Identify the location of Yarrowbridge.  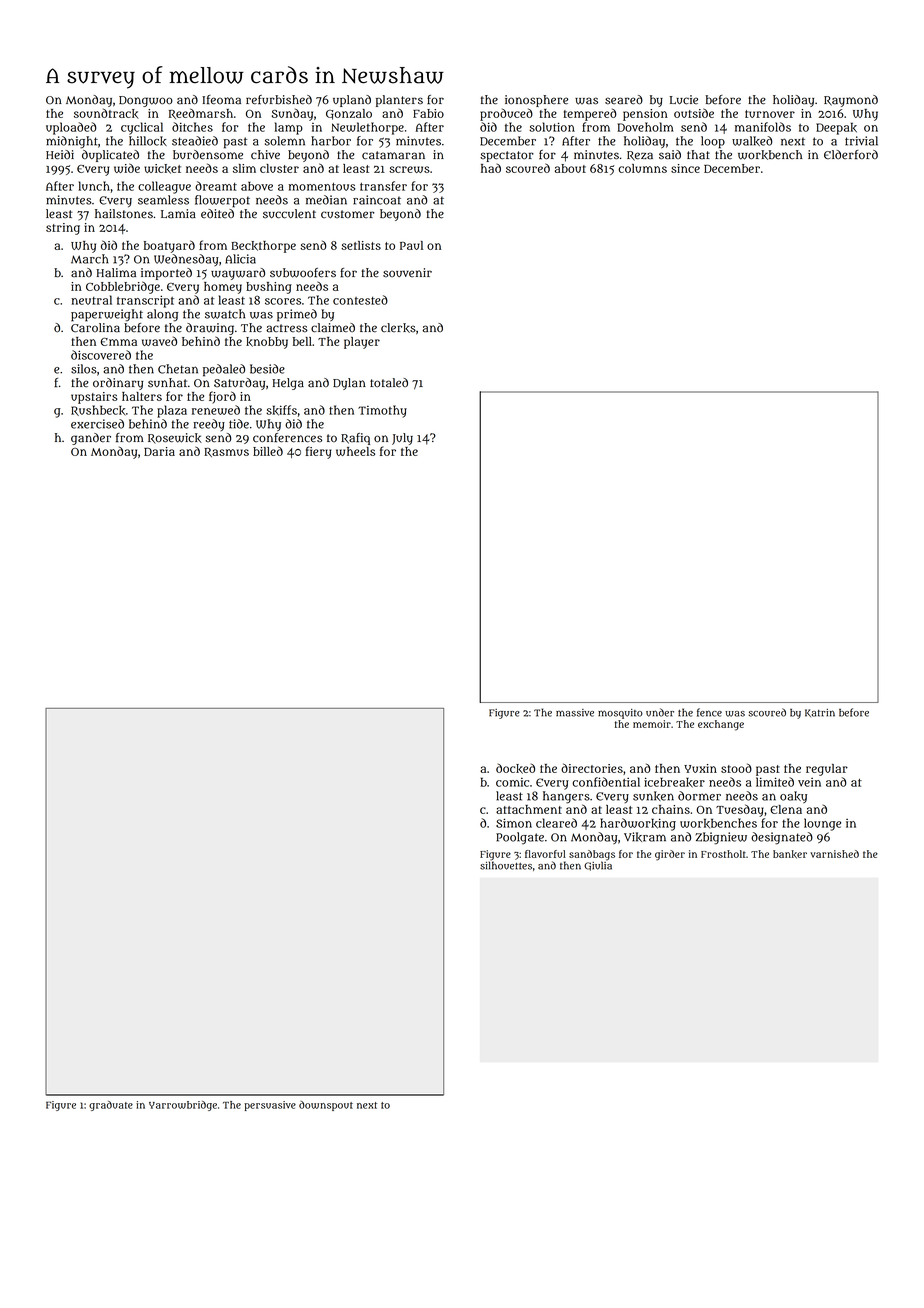
(183, 1106).
